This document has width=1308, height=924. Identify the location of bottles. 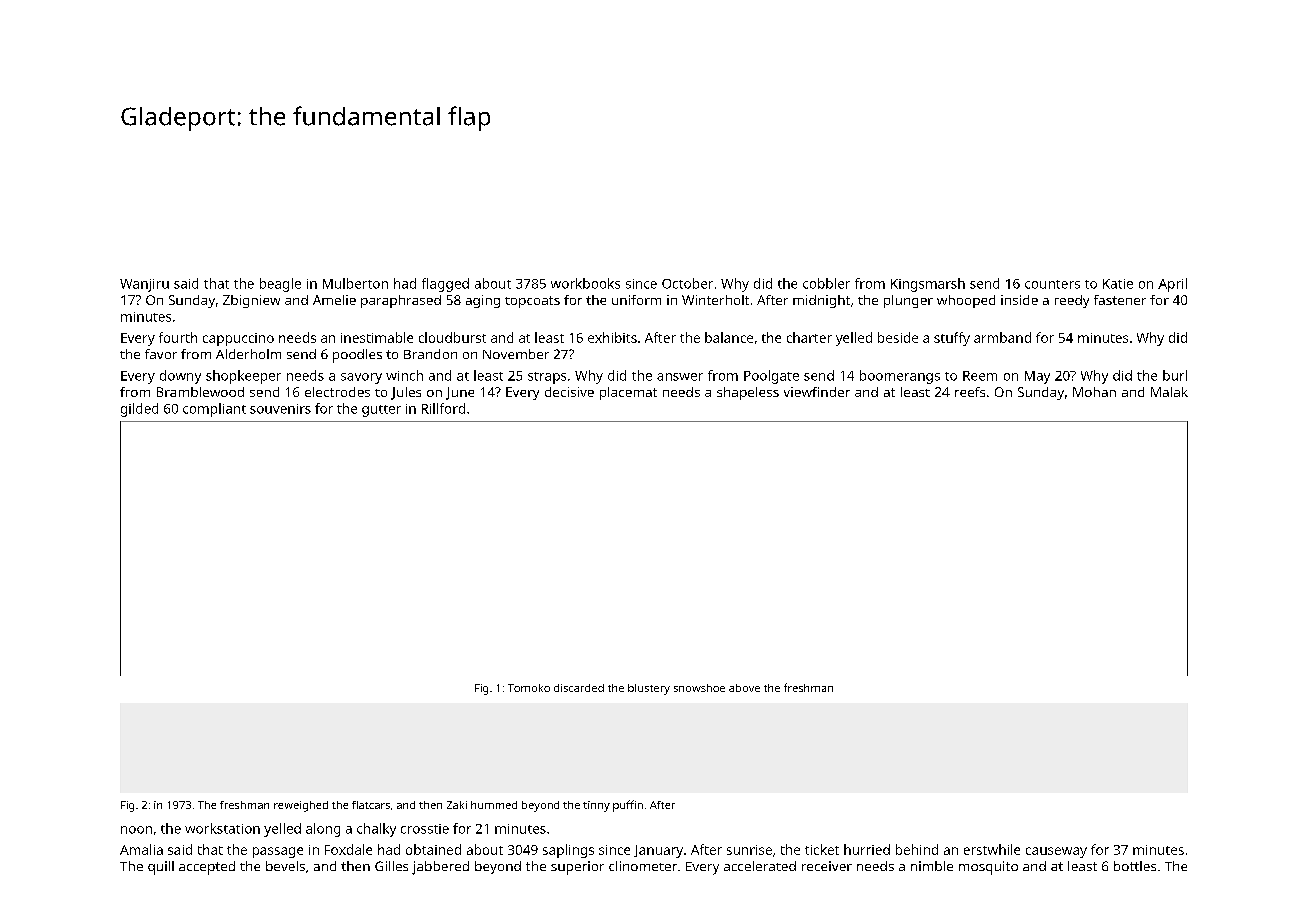
(1135, 866).
